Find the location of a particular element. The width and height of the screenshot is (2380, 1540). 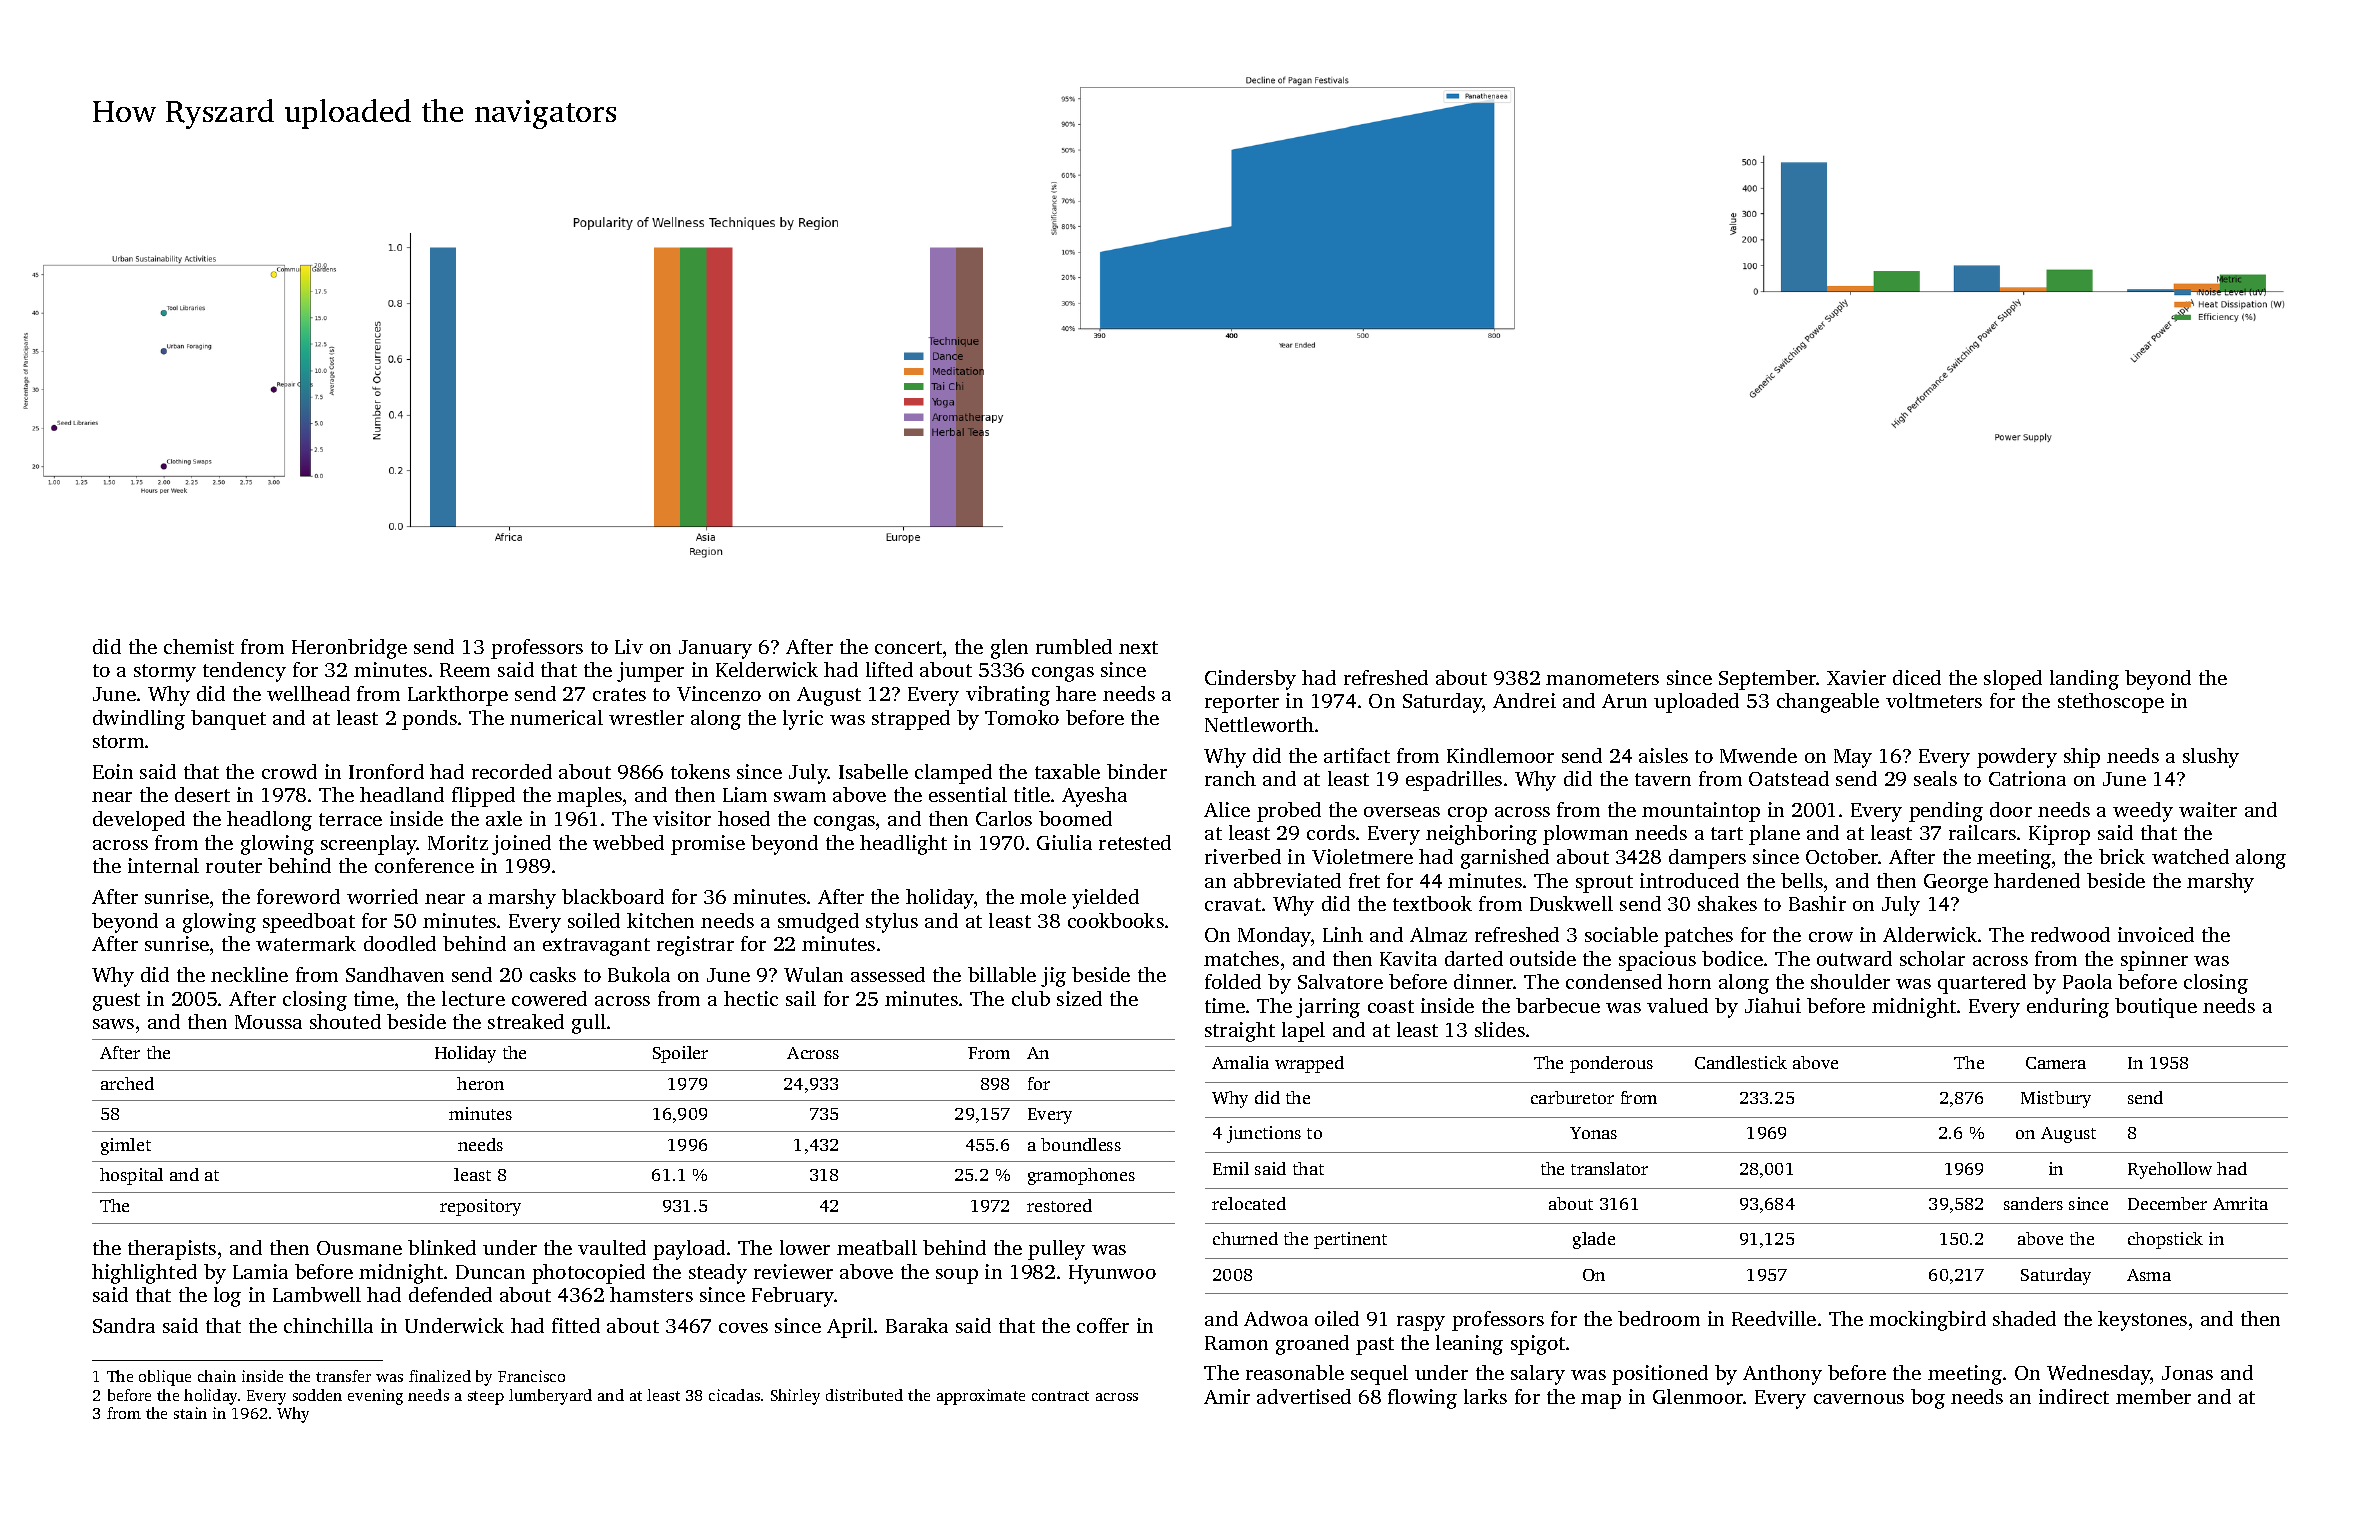

worried is located at coordinates (382, 896).
